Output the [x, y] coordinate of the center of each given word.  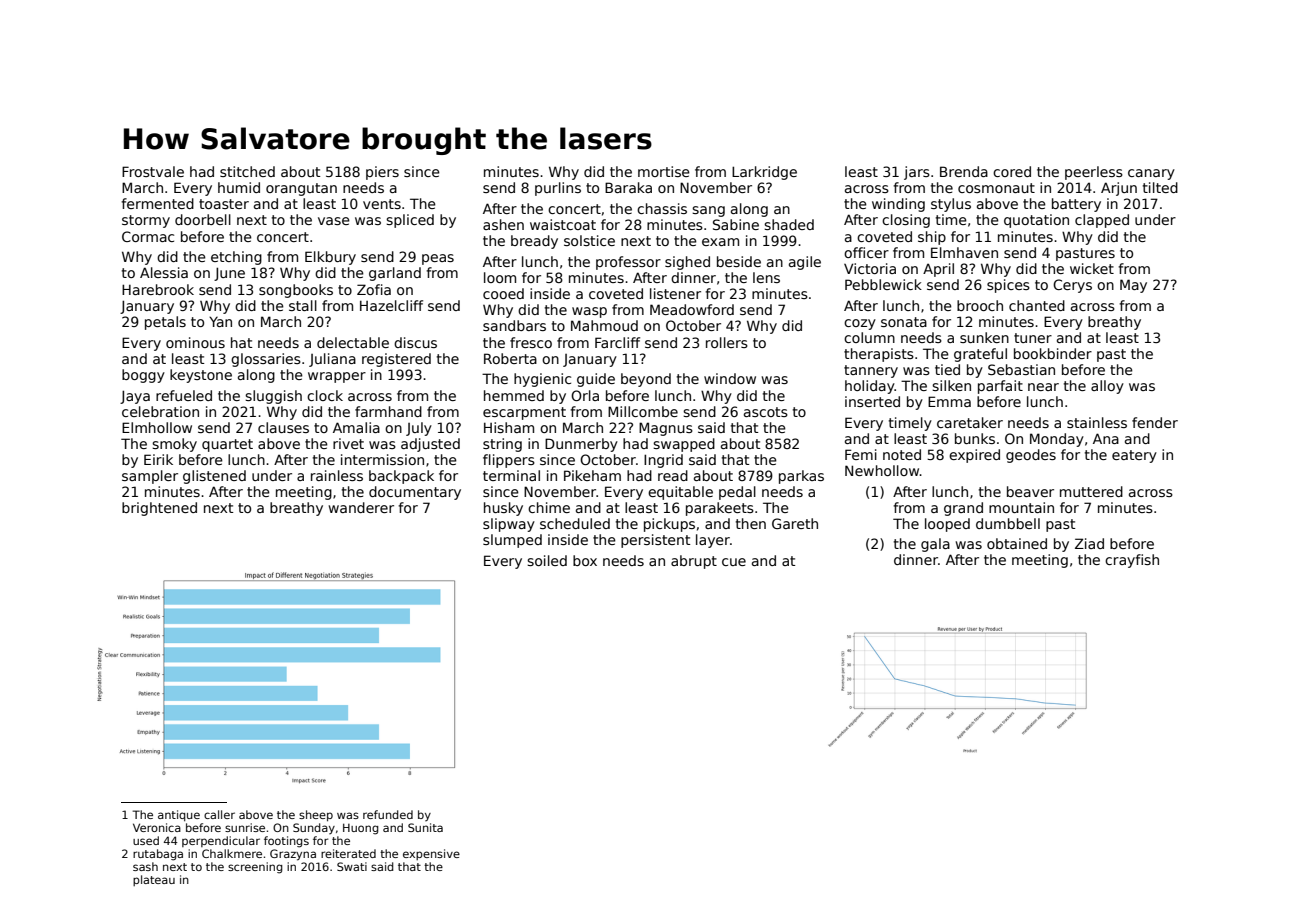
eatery [1134, 456]
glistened [214, 477]
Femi [861, 454]
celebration [160, 411]
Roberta [510, 358]
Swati [352, 866]
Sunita [425, 827]
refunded [388, 814]
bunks [975, 438]
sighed [687, 263]
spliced [410, 221]
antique [179, 815]
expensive [431, 854]
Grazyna [293, 855]
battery [1076, 205]
